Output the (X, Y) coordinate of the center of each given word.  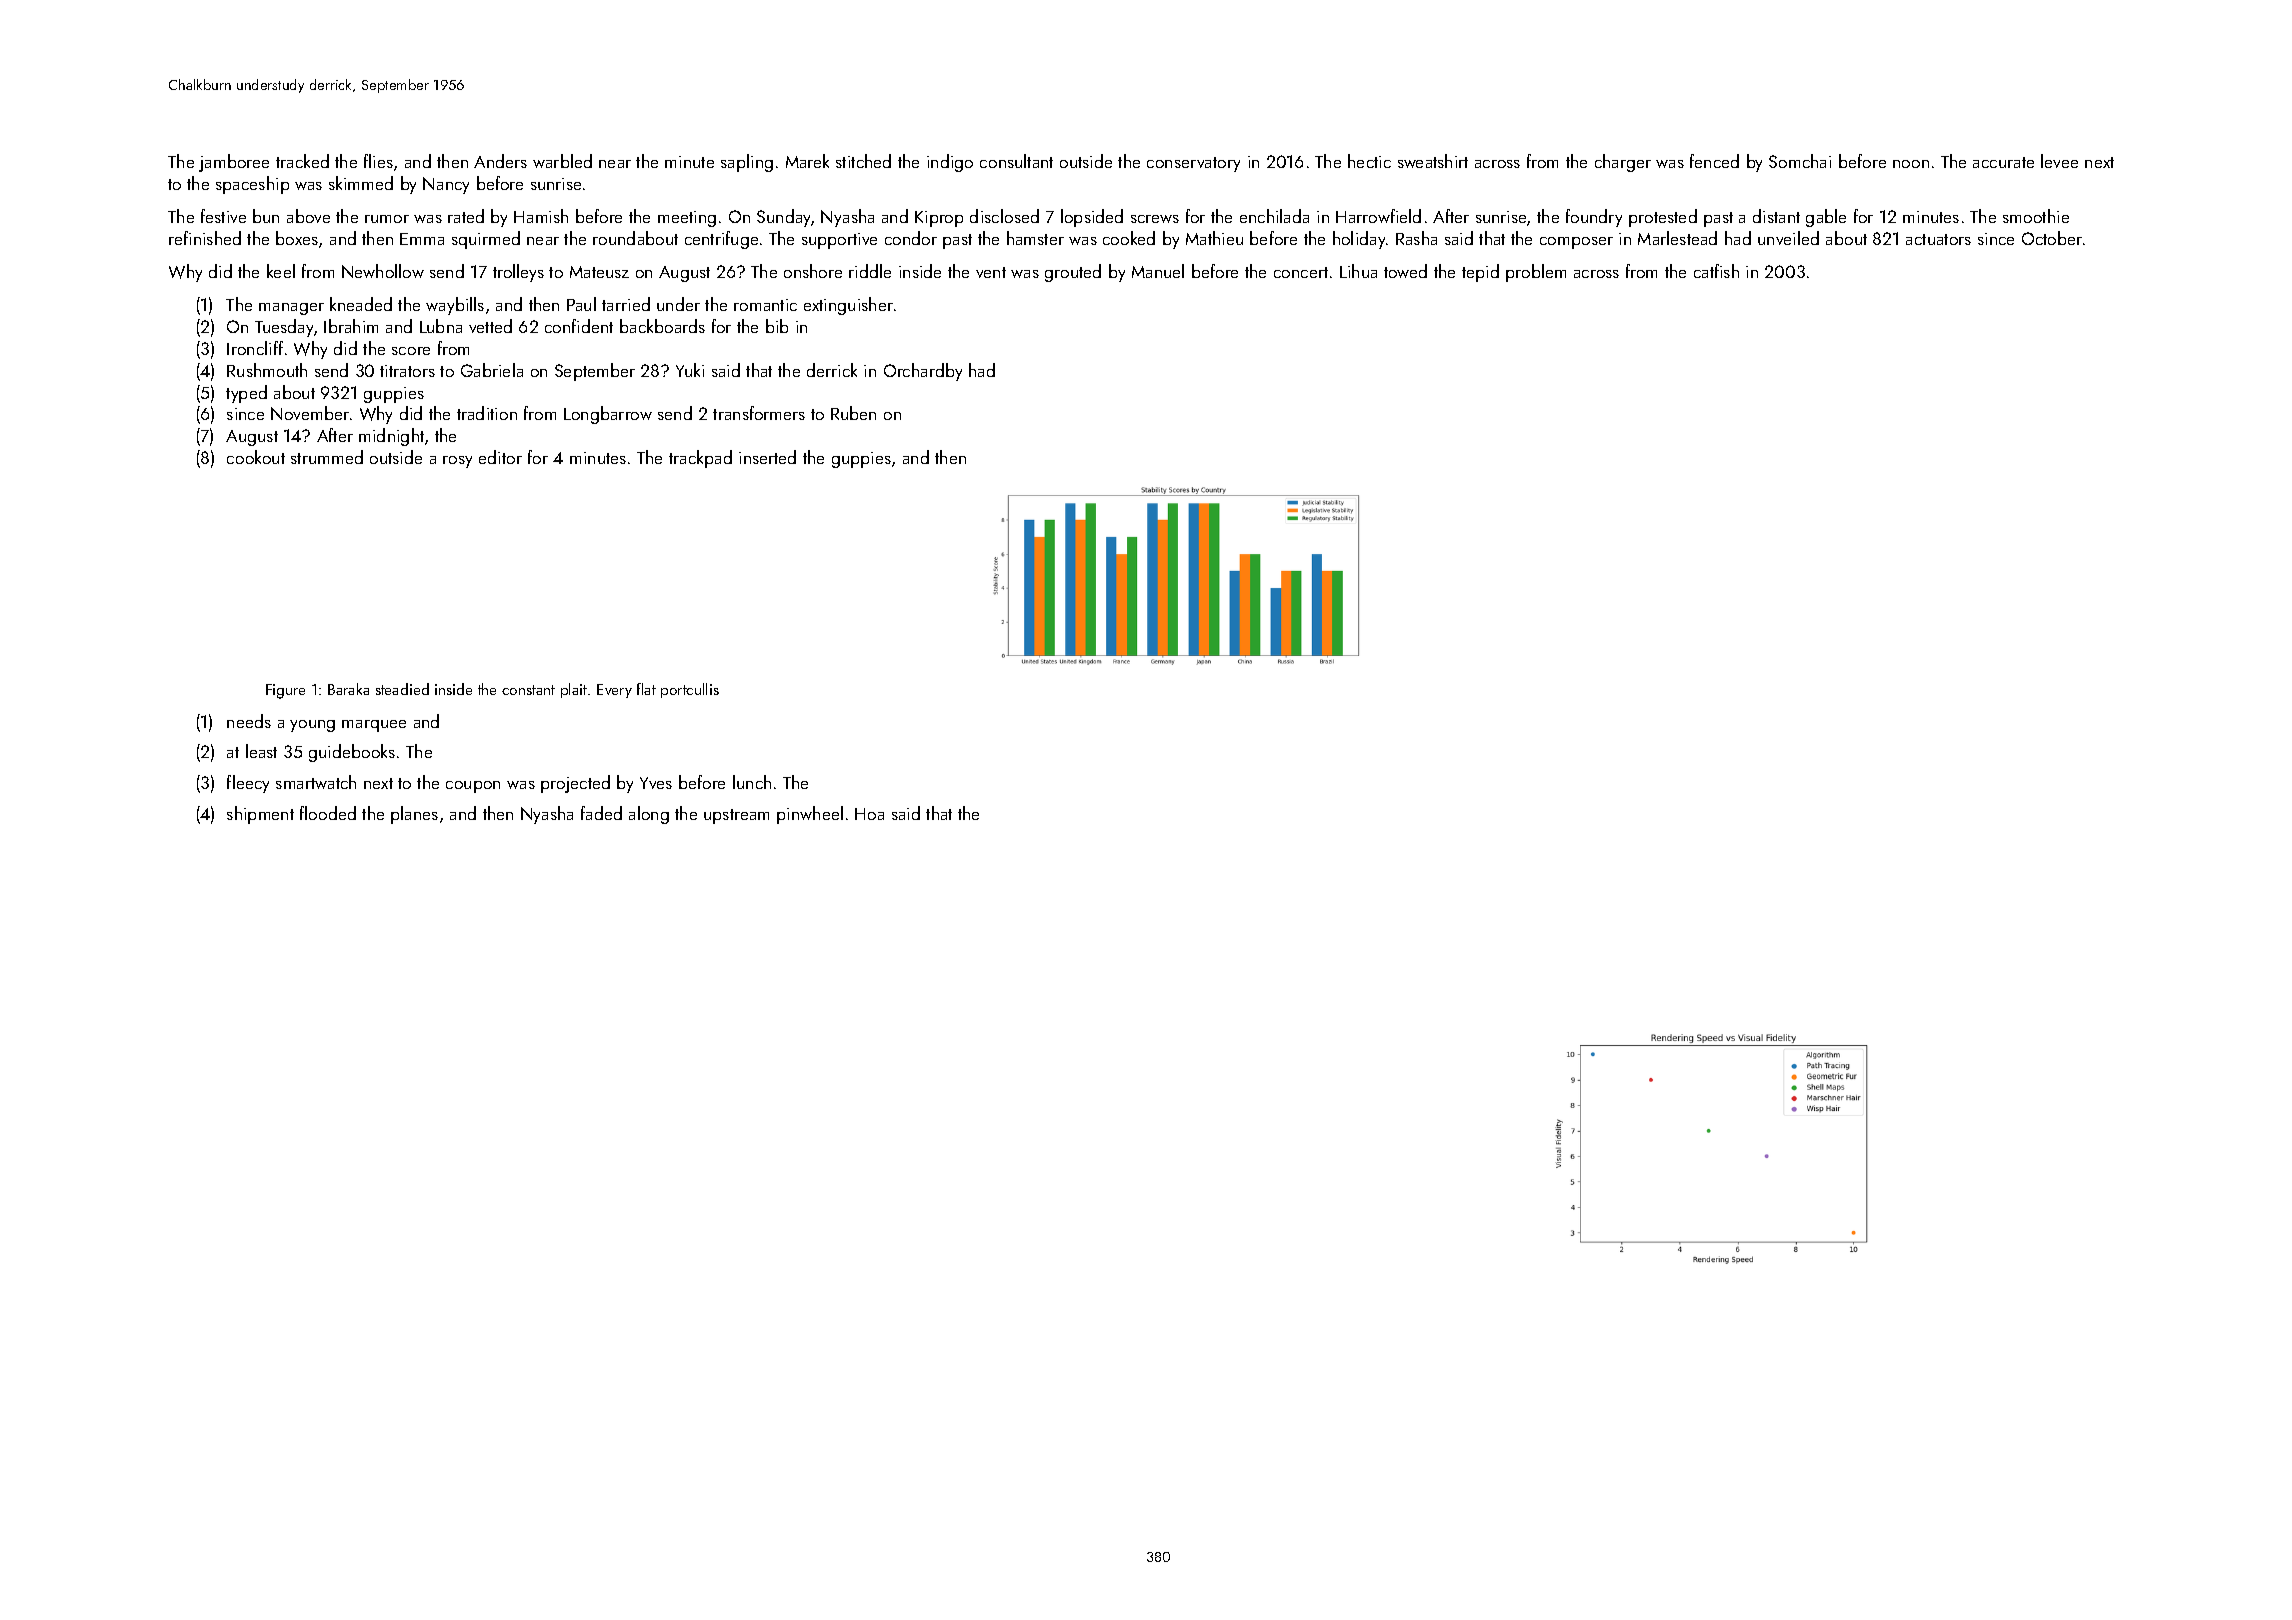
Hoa (869, 814)
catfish (1716, 271)
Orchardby (923, 372)
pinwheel (810, 815)
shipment (260, 815)
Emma (422, 239)
